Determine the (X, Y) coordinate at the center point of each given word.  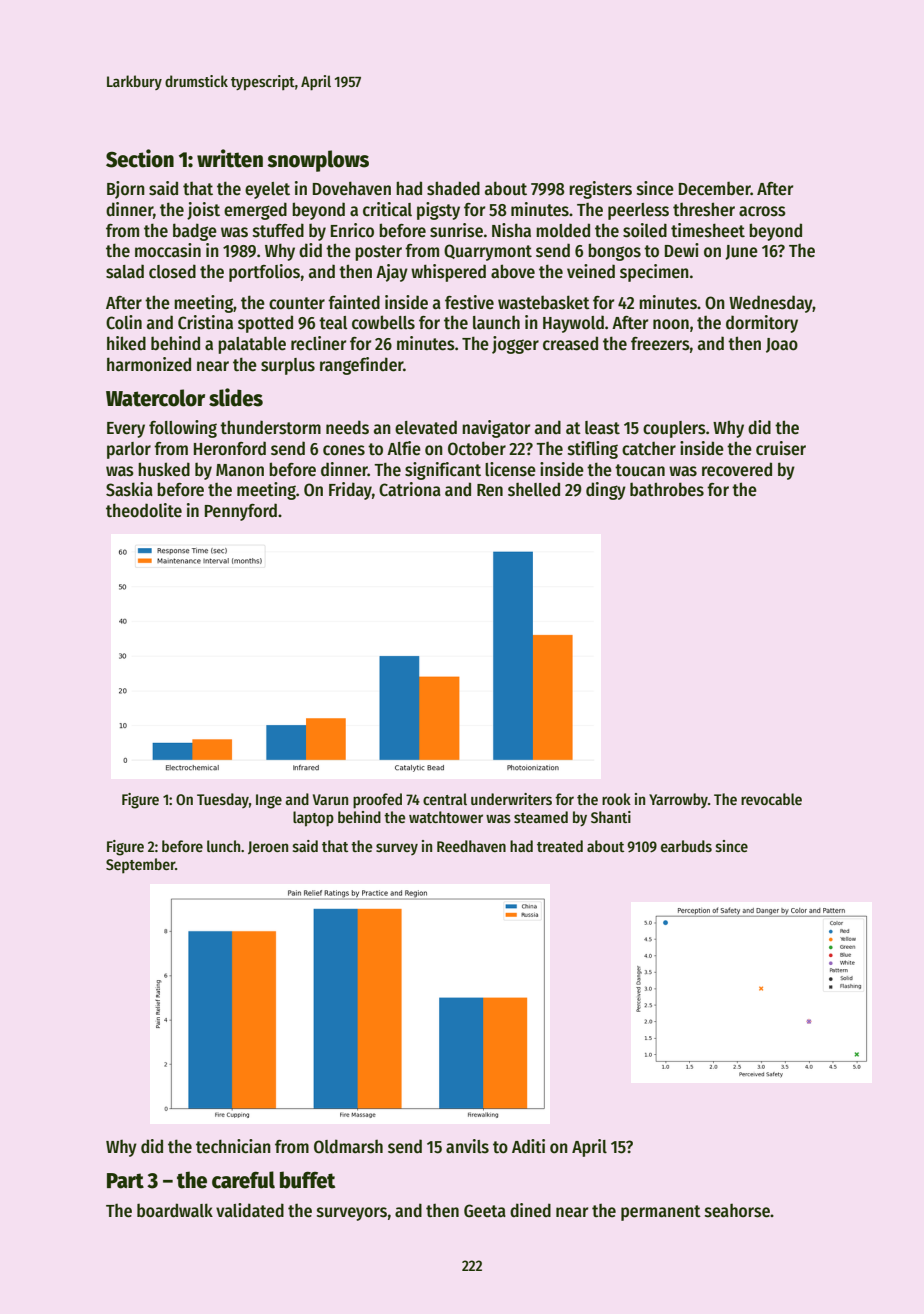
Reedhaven (471, 846)
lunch (223, 846)
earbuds (686, 846)
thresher (704, 209)
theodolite (144, 510)
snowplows (318, 161)
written (230, 158)
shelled (534, 489)
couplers (674, 429)
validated (250, 1210)
